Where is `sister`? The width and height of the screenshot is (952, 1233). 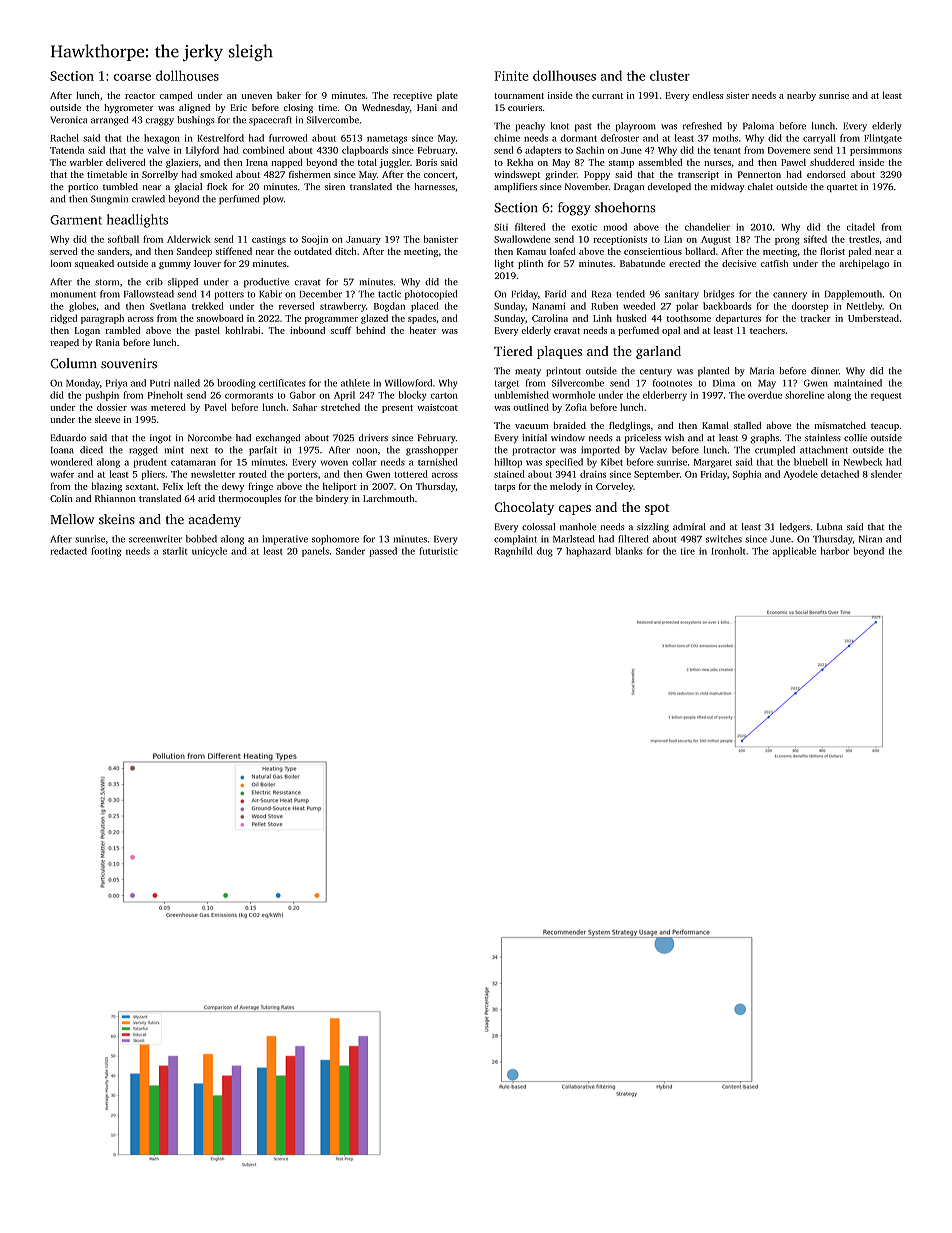 sister is located at coordinates (738, 95).
